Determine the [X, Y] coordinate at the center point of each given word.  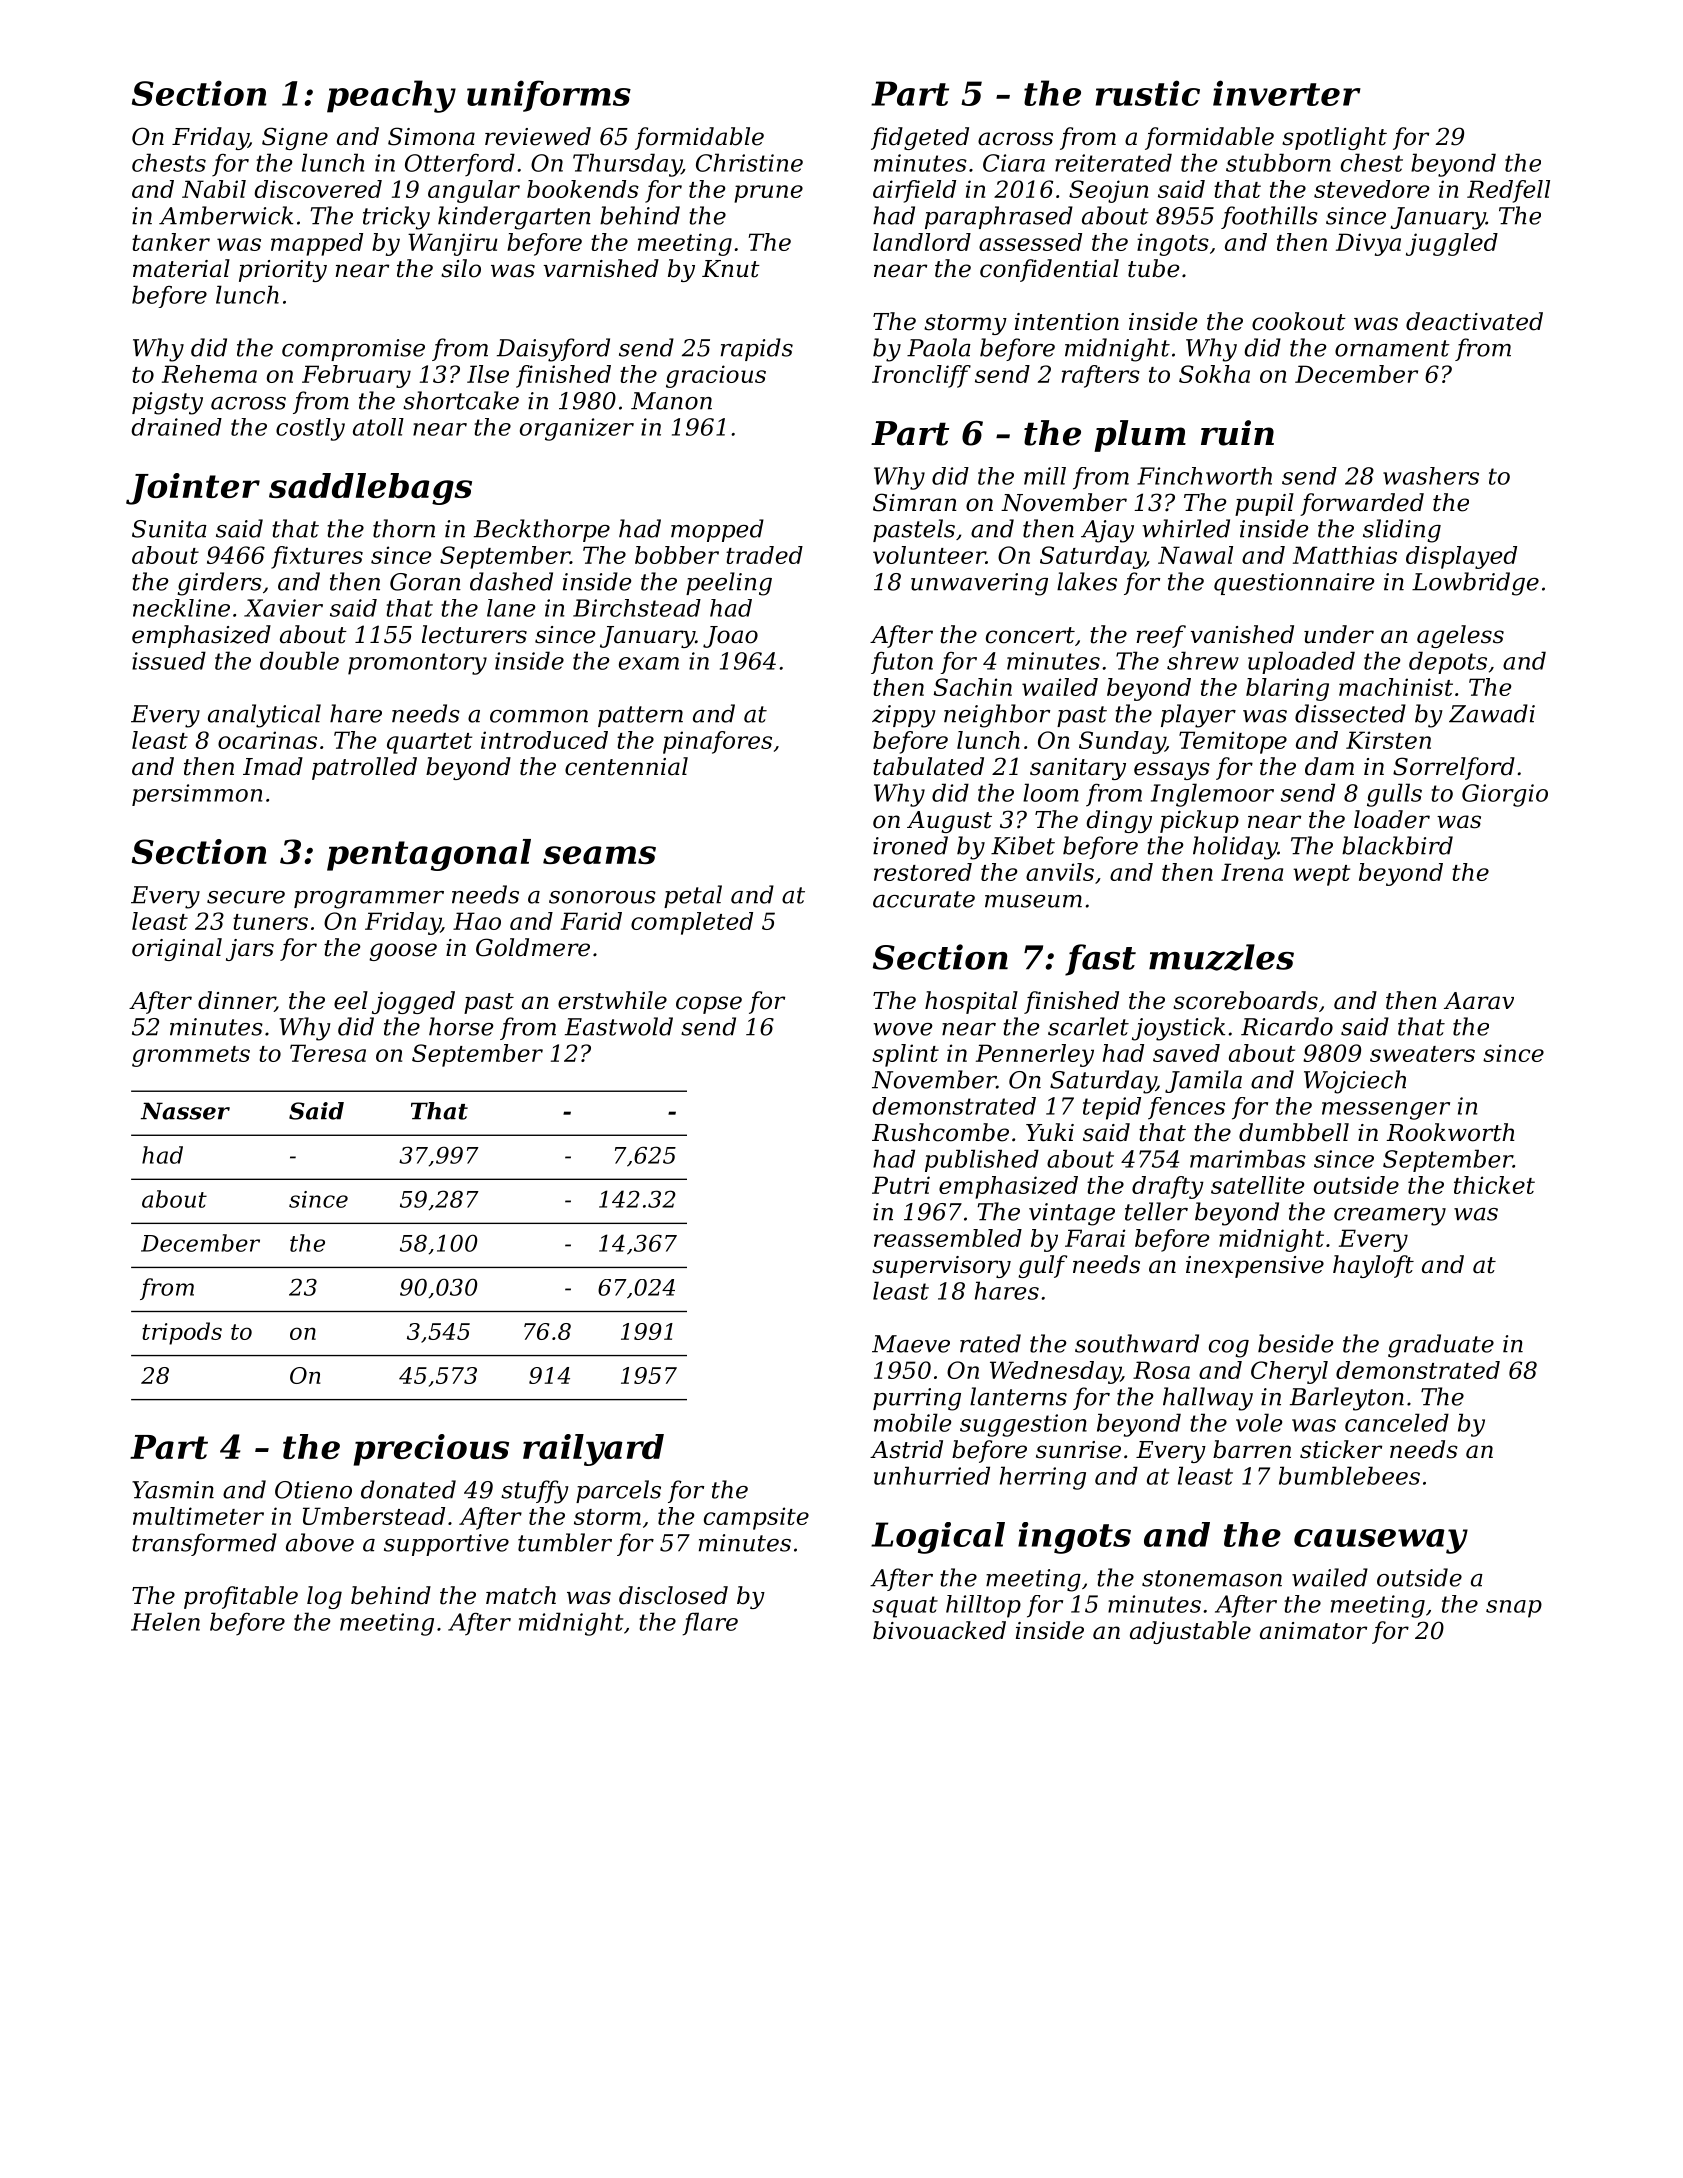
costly [310, 429]
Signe [295, 138]
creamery [1390, 1217]
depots [1448, 662]
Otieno [313, 1490]
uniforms [549, 96]
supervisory [941, 1267]
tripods [182, 1333]
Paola [939, 347]
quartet [429, 743]
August [949, 822]
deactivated [1474, 321]
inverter [1287, 93]
